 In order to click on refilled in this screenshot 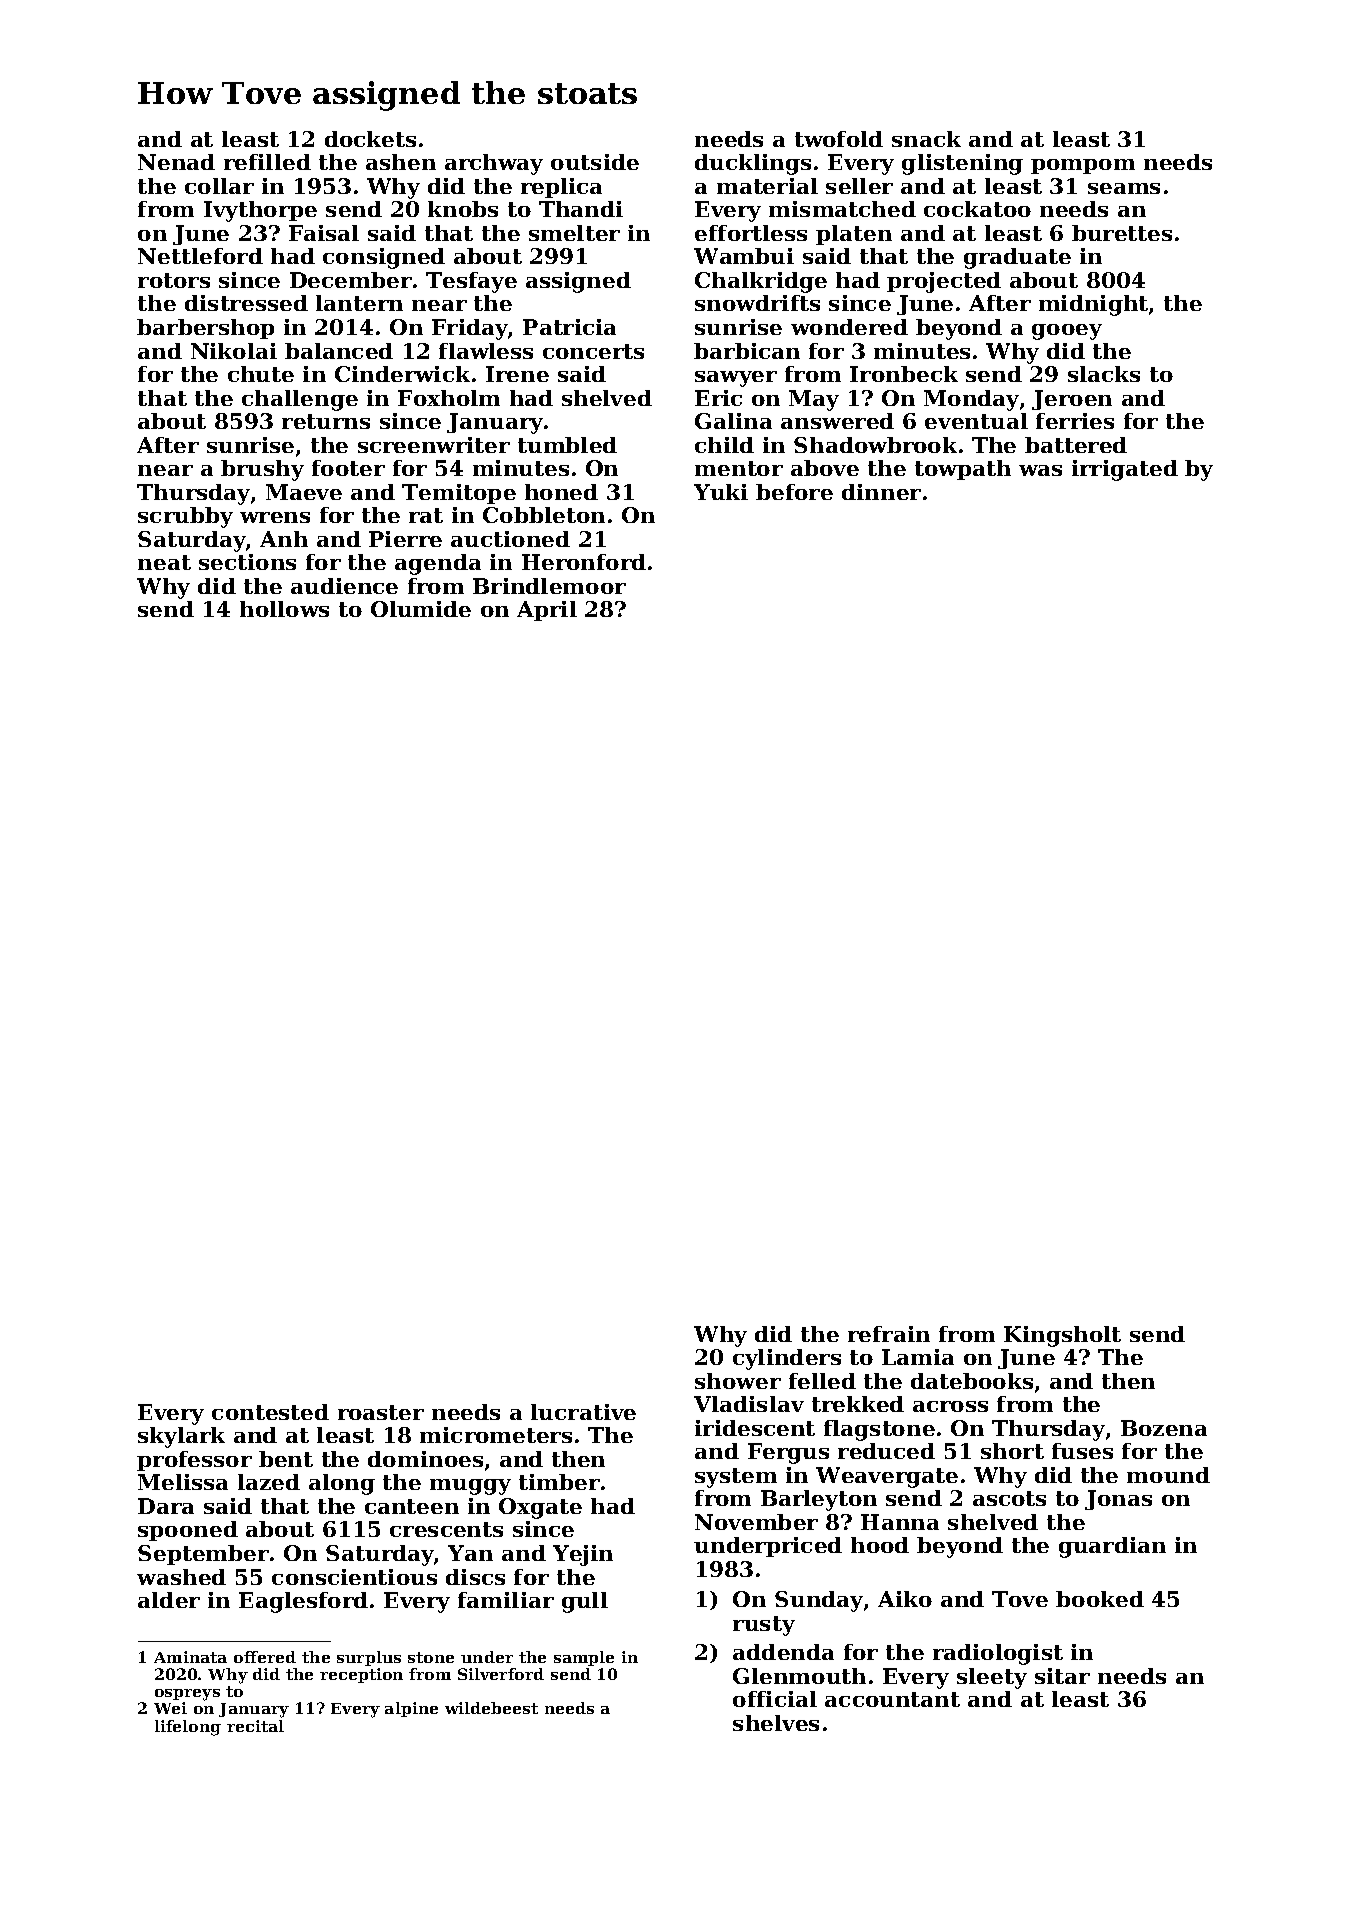, I will do `click(267, 162)`.
